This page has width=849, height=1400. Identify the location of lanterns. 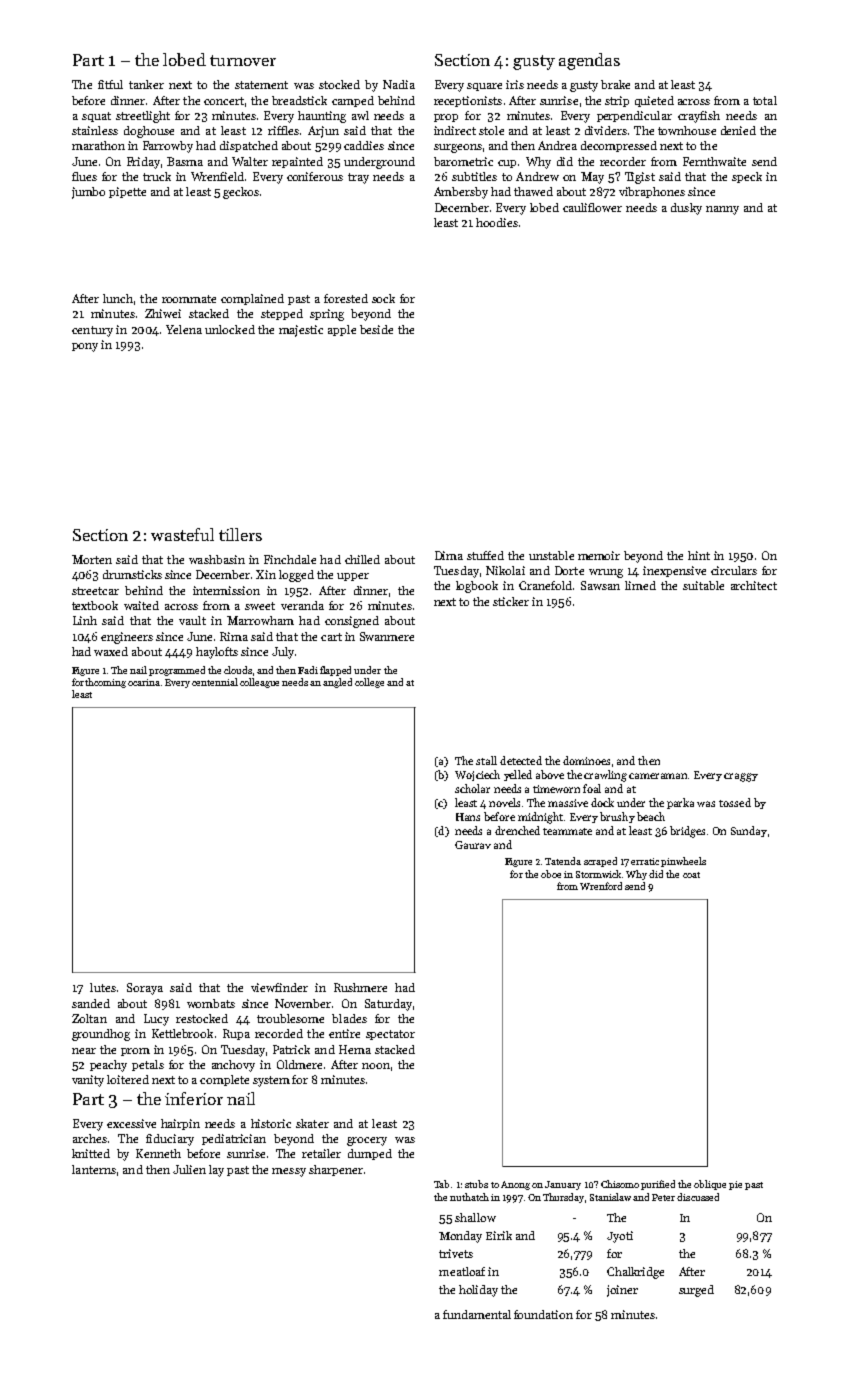
(94, 1169).
